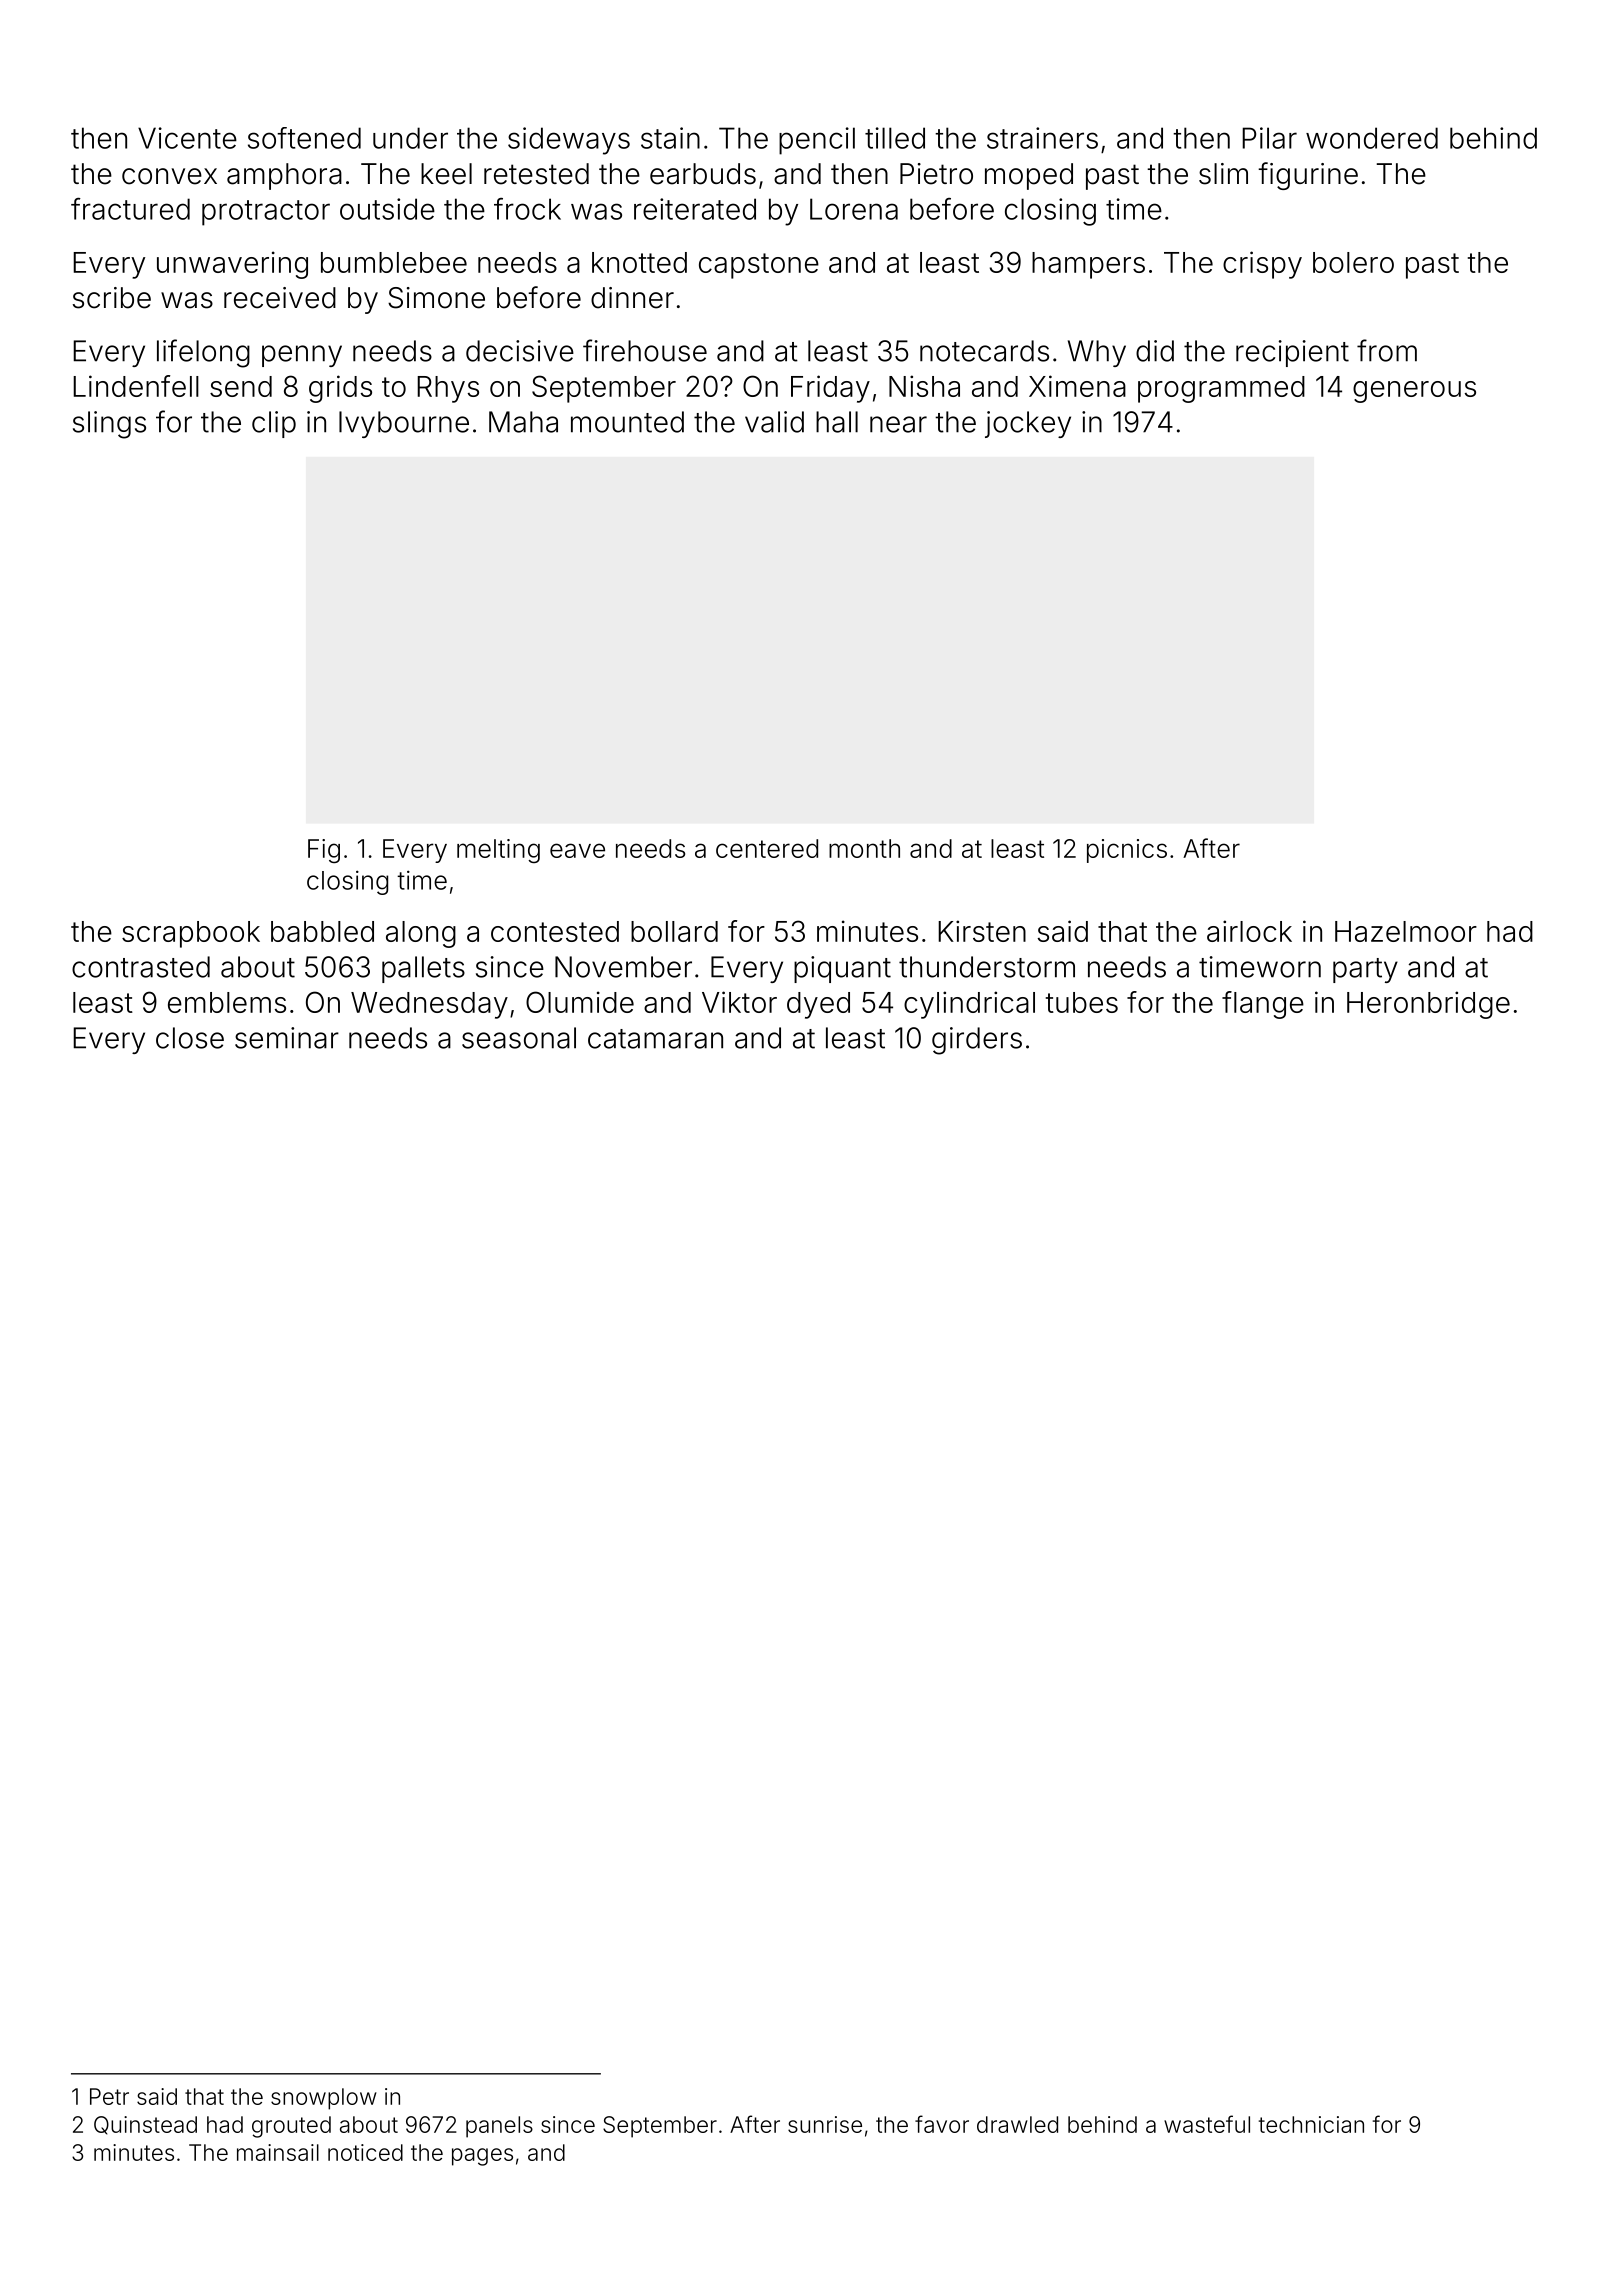 The image size is (1620, 2292). I want to click on Vicente, so click(187, 138).
